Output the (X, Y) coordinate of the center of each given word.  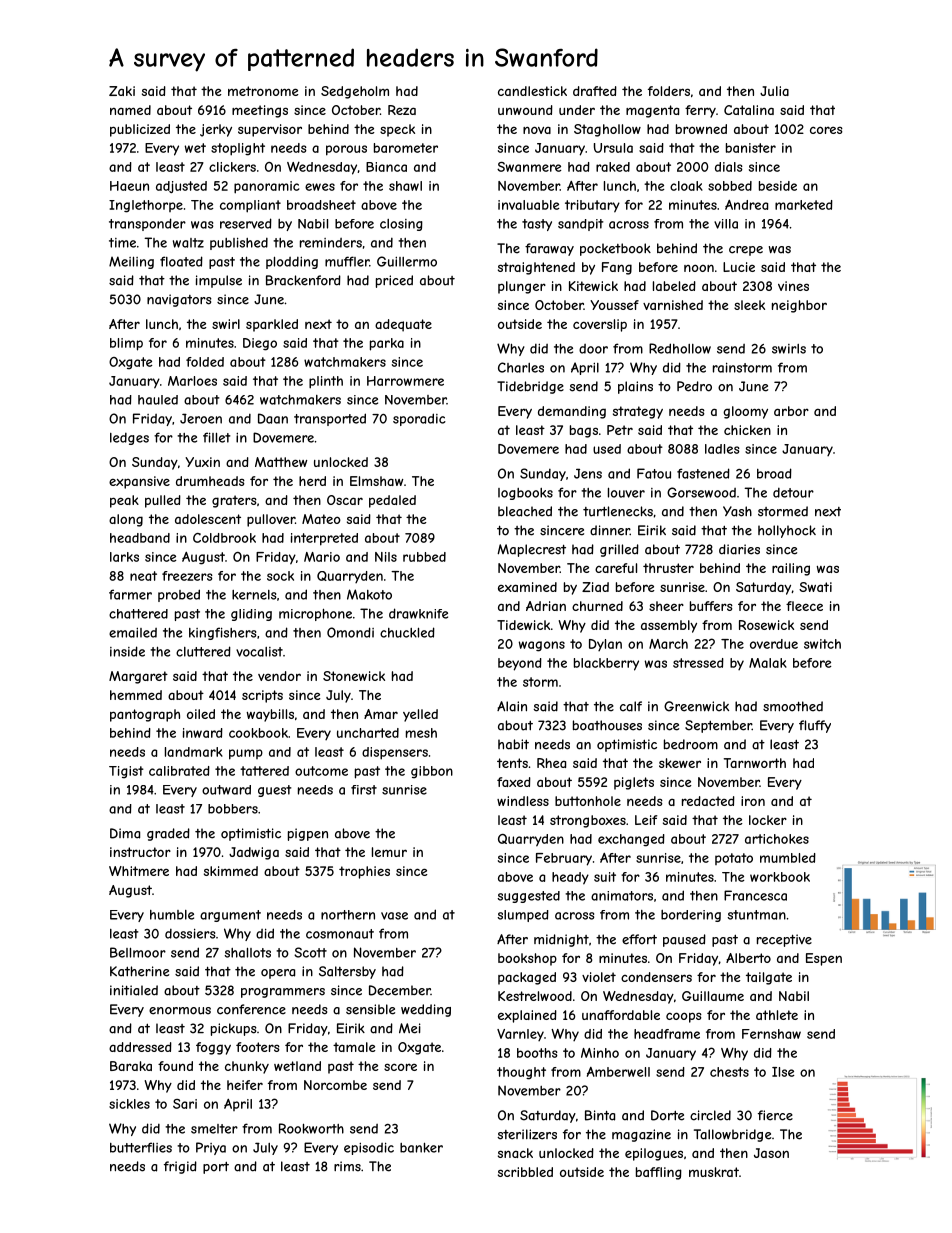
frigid (180, 1167)
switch (822, 644)
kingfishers (223, 633)
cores (826, 130)
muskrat (714, 1172)
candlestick (532, 91)
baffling (659, 1173)
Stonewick (354, 676)
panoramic (266, 187)
